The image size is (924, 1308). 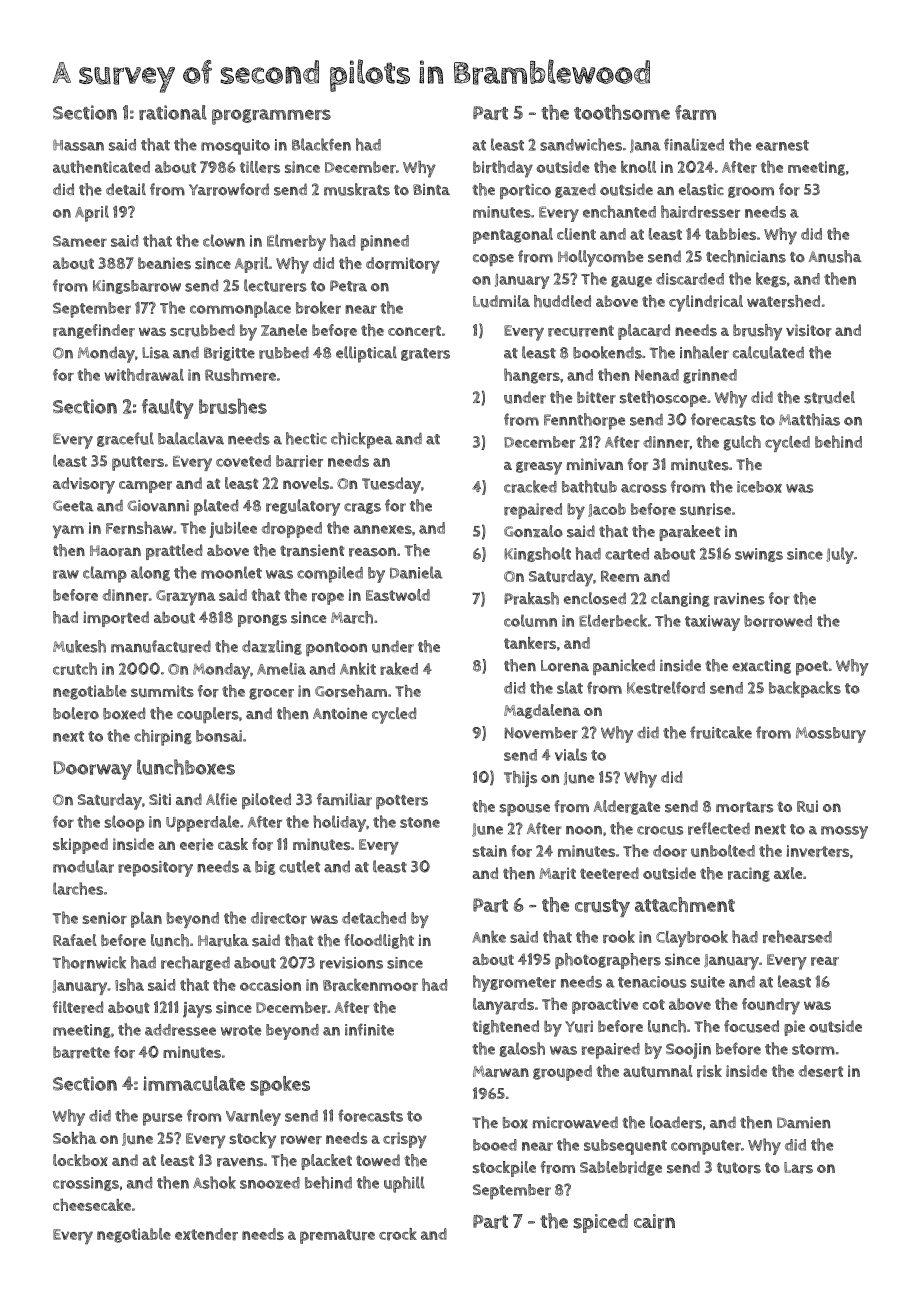 I want to click on yam, so click(x=68, y=531).
